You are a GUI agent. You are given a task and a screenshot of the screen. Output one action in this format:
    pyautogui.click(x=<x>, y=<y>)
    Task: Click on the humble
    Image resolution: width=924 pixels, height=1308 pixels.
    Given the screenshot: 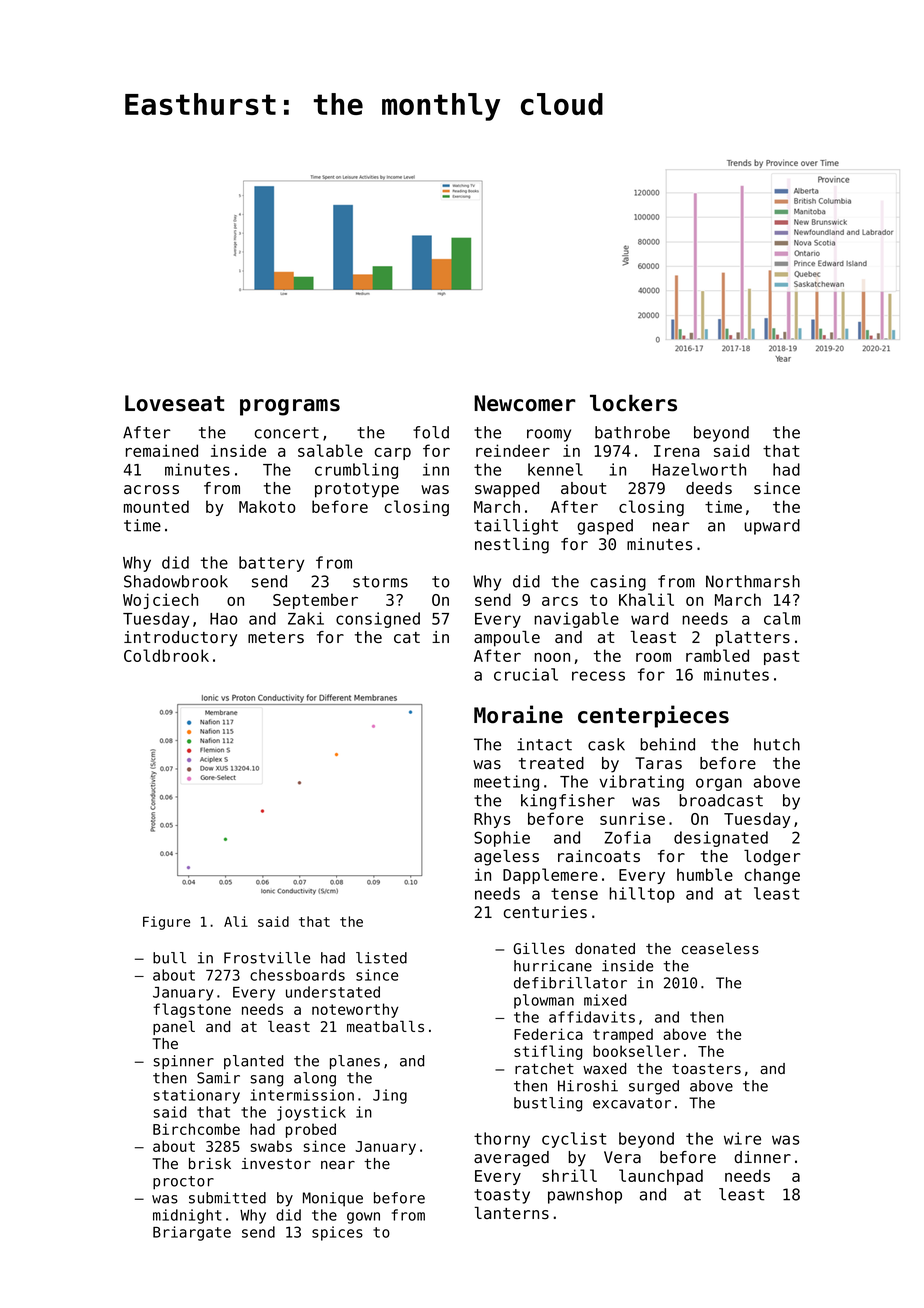 What is the action you would take?
    pyautogui.click(x=705, y=874)
